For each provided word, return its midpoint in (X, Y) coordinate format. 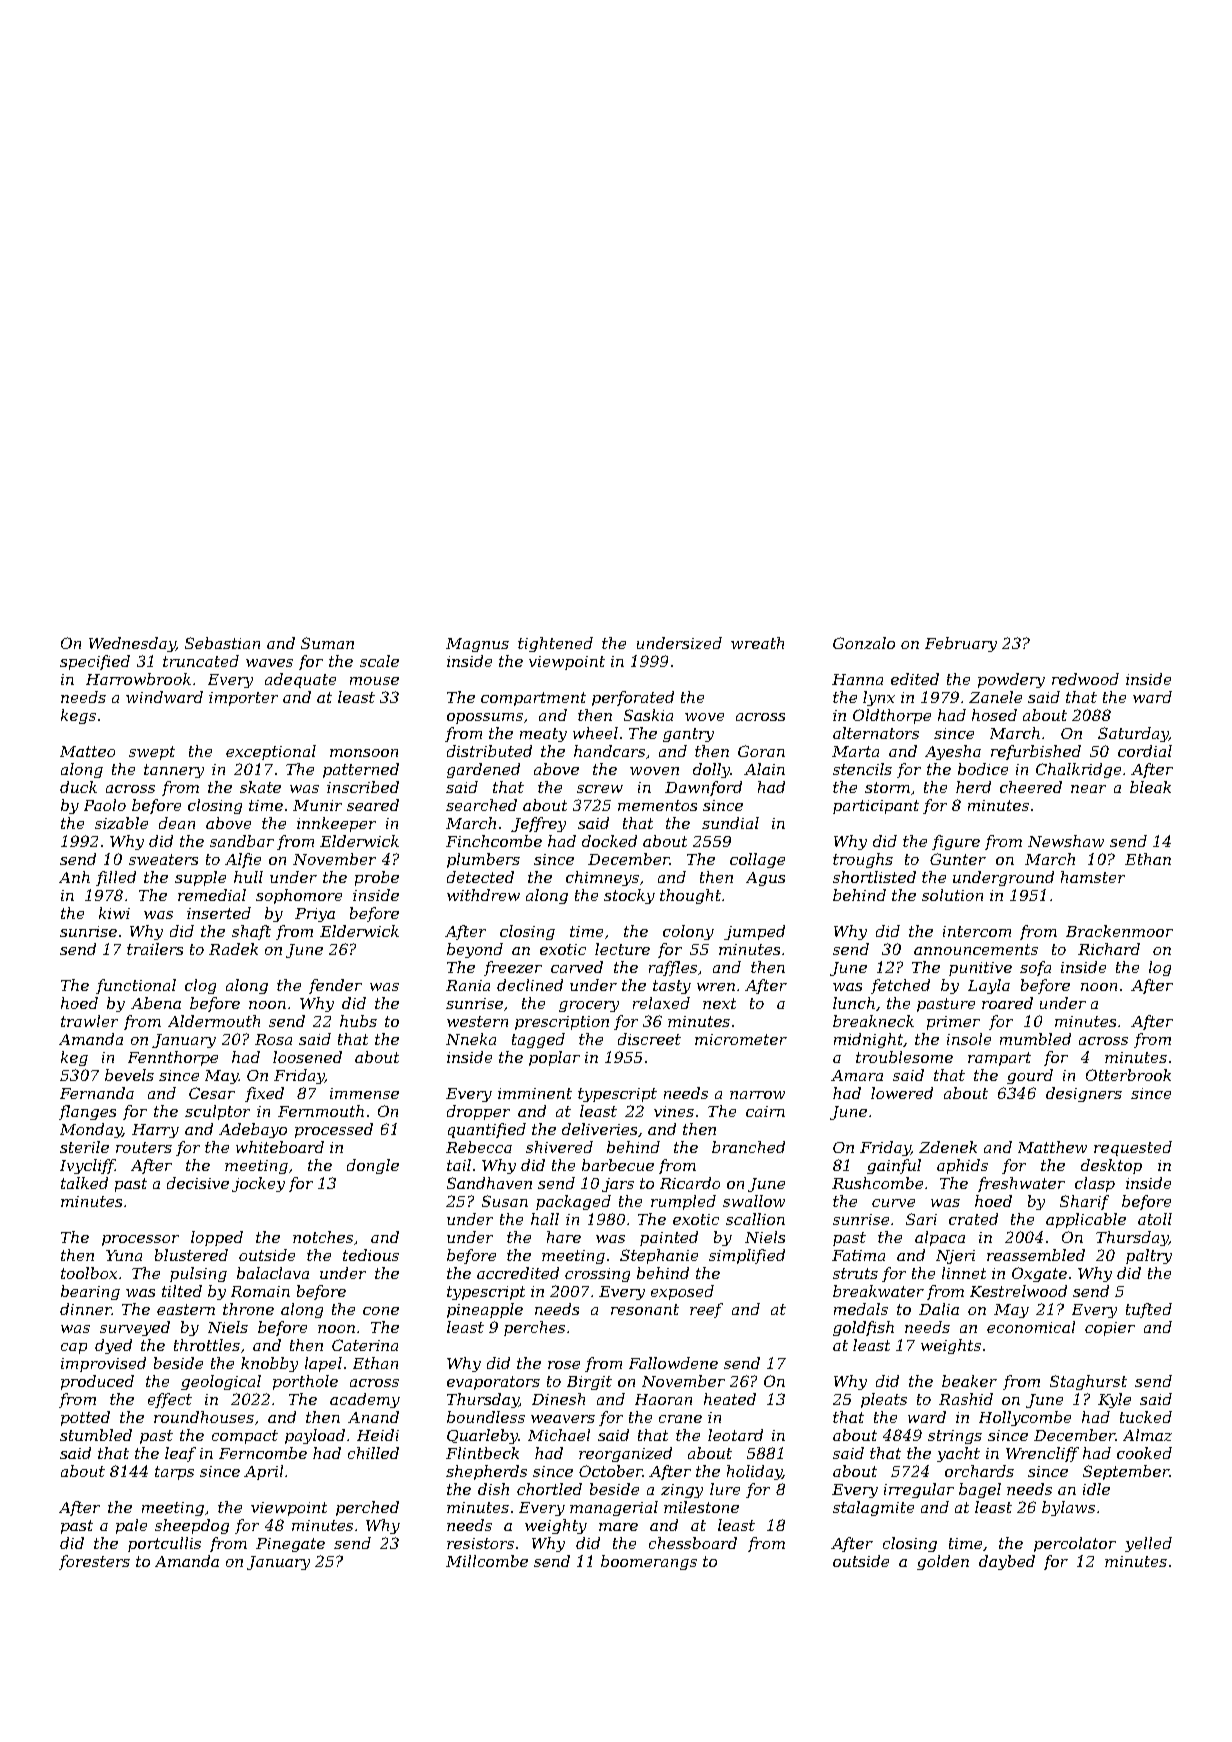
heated (730, 1399)
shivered (559, 1147)
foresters (94, 1562)
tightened (555, 644)
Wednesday (132, 644)
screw (600, 789)
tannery (174, 771)
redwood (1085, 679)
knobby (269, 1364)
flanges (87, 1112)
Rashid (966, 1399)
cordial (1145, 751)
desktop (1111, 1166)
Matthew (1052, 1147)
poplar (554, 1058)
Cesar (212, 1093)
